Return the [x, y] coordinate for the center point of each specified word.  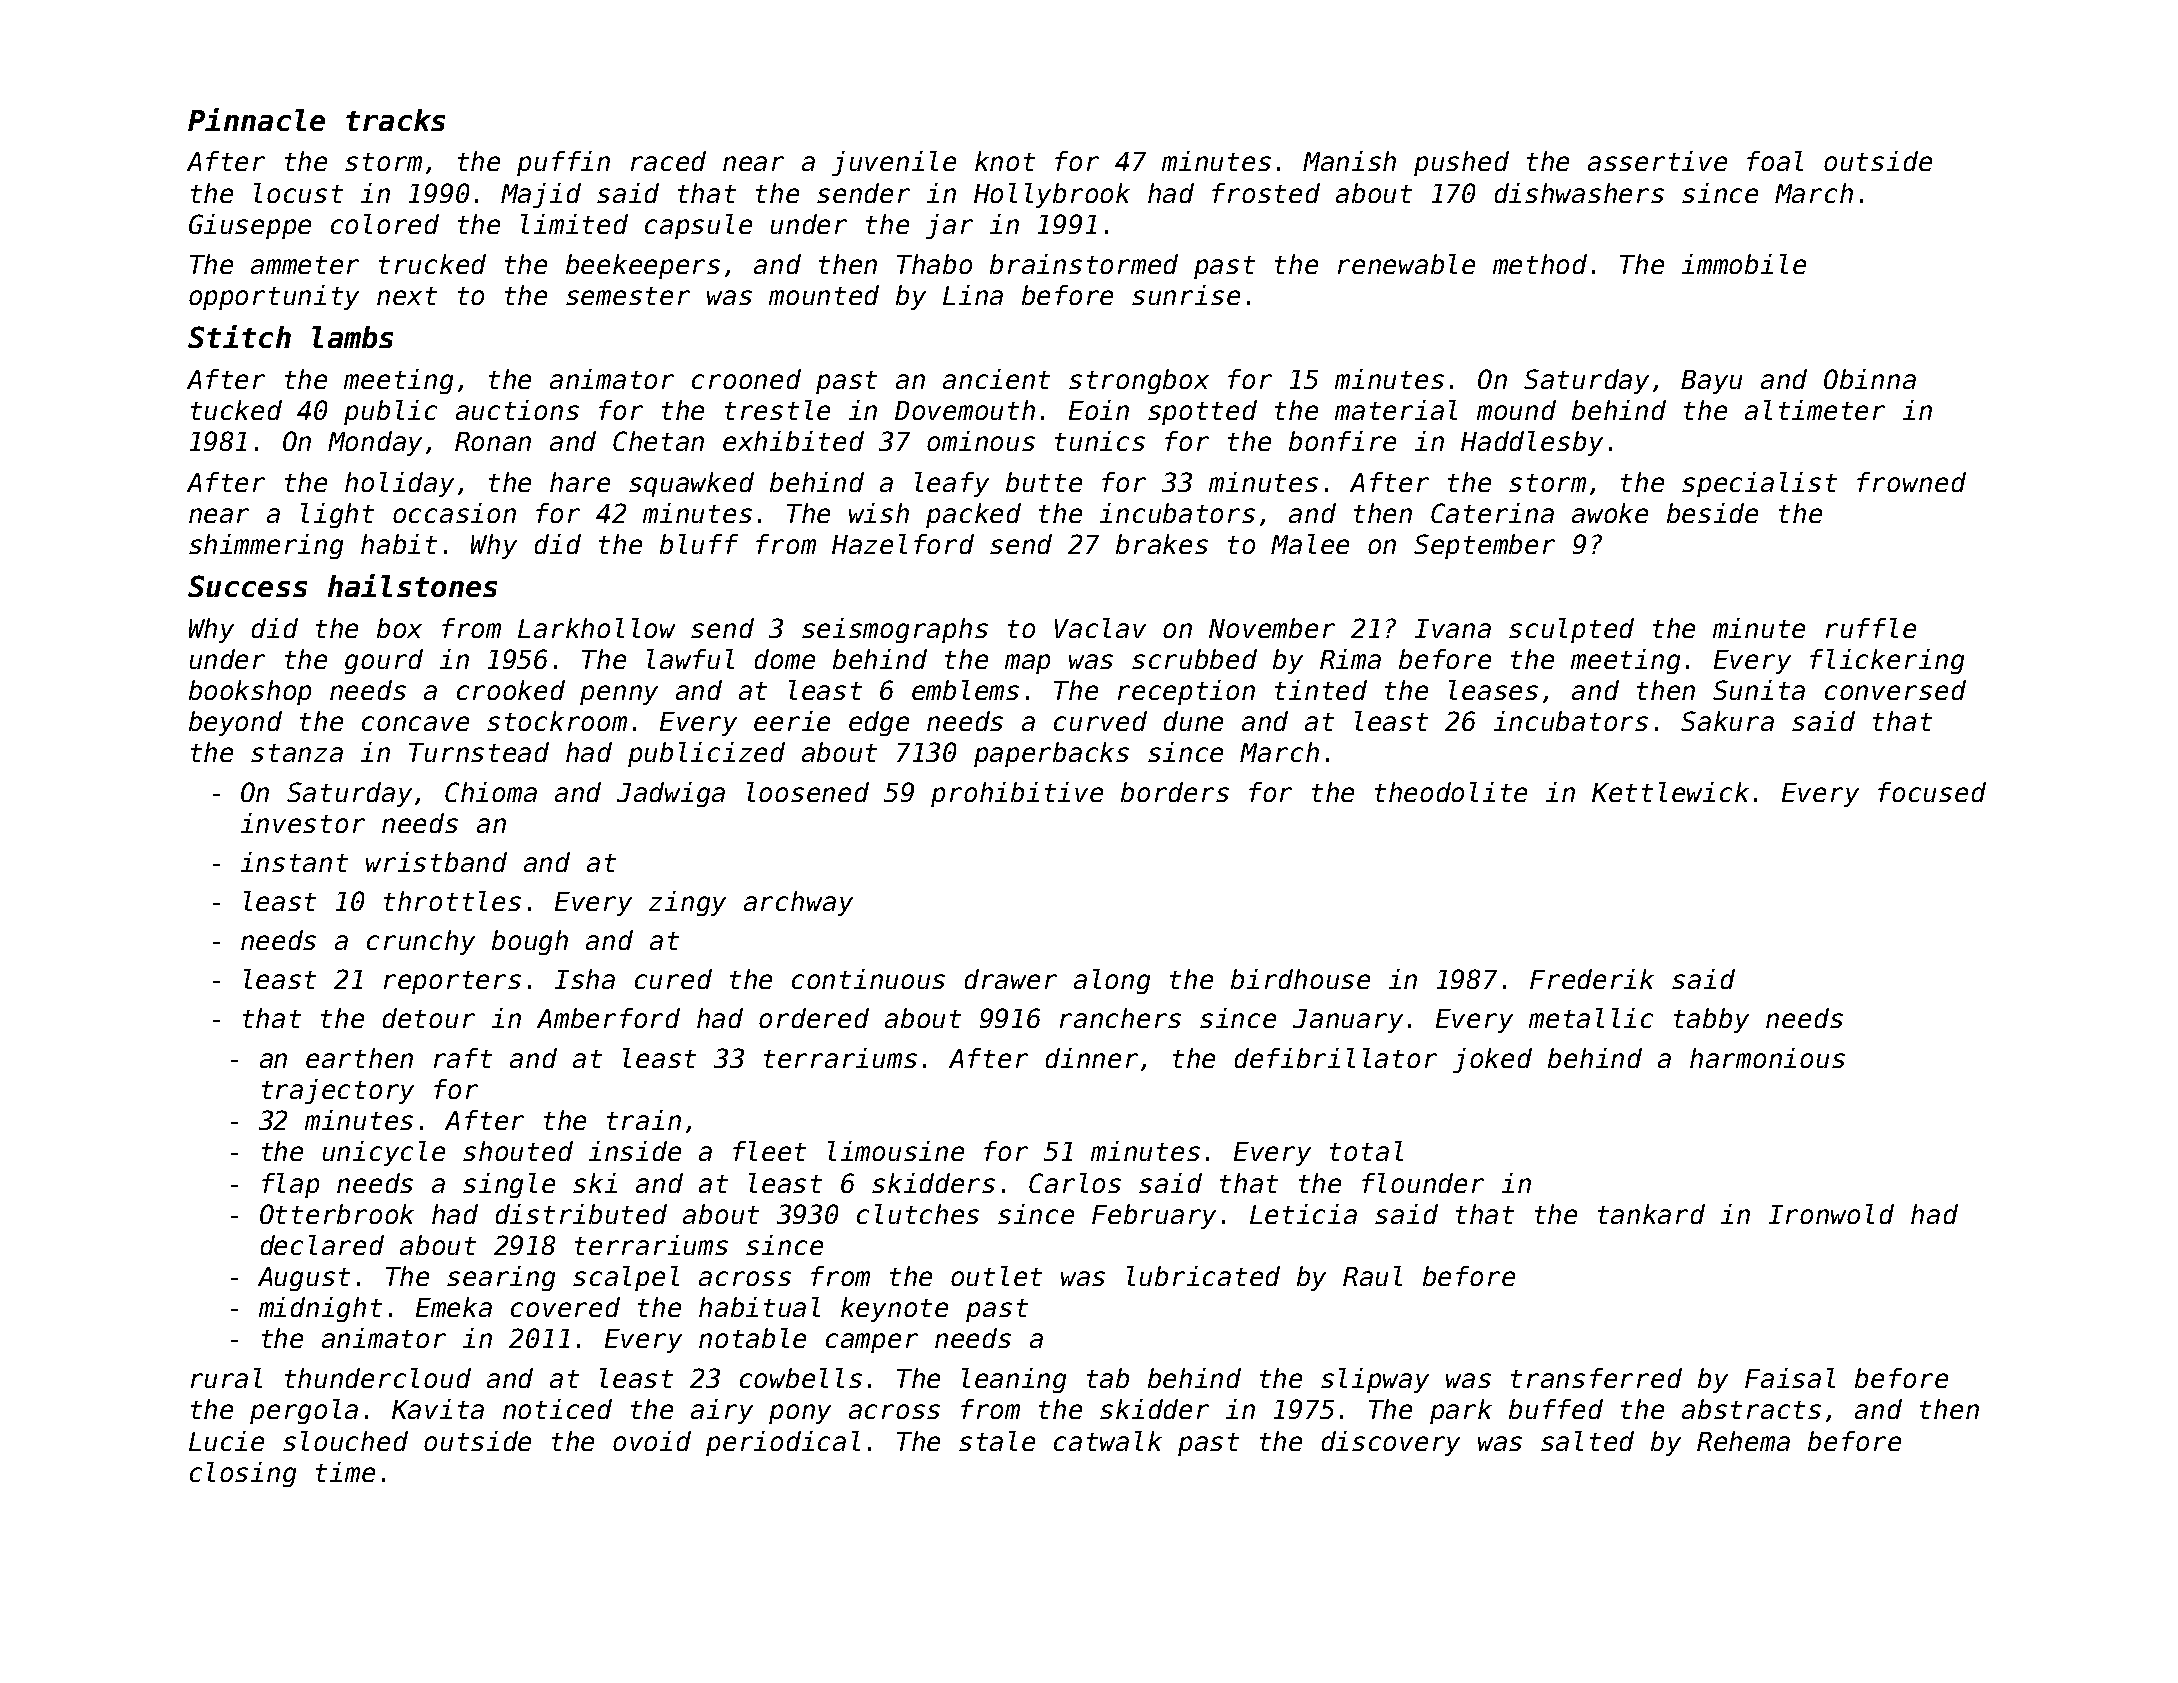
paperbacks [1051, 754]
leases [1493, 690]
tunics [1100, 441]
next [407, 296]
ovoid [652, 1441]
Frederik [1592, 979]
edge [879, 723]
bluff [699, 544]
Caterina [1492, 513]
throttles [452, 901]
